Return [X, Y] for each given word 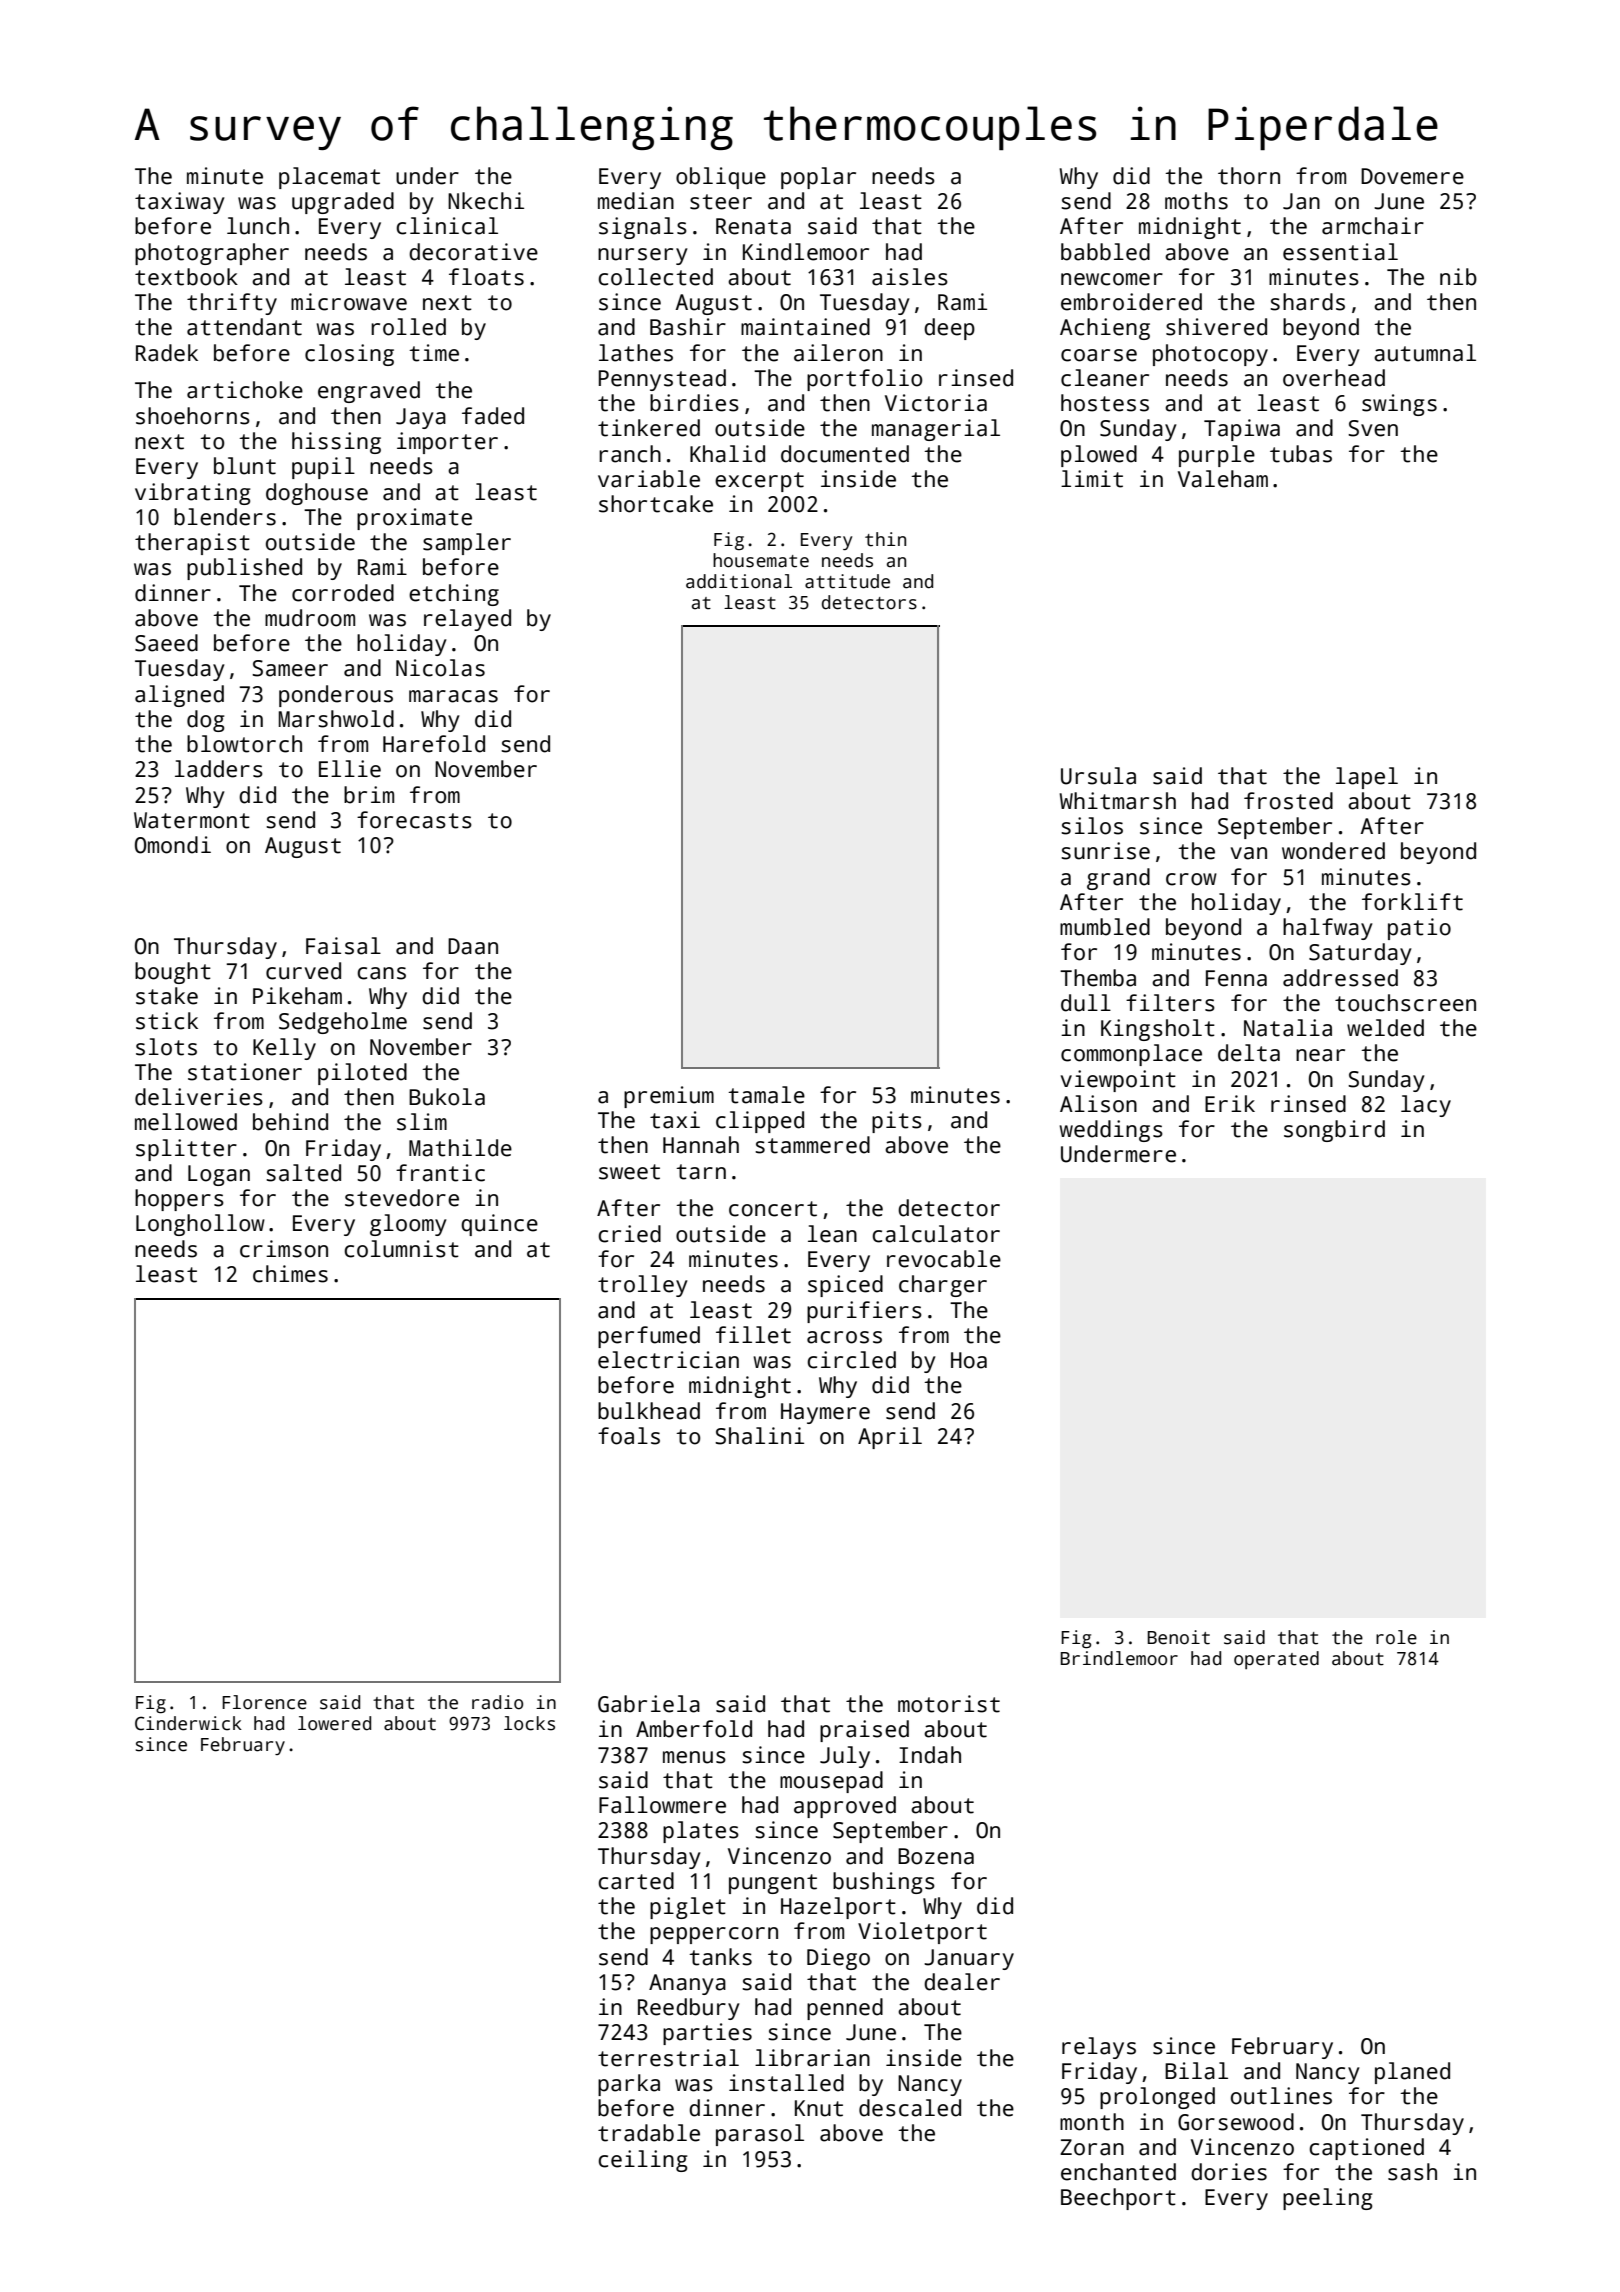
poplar [818, 178]
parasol [760, 2135]
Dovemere [1412, 176]
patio [1419, 929]
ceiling [642, 2161]
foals [629, 1436]
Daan [473, 946]
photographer [212, 254]
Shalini [759, 1436]
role [1396, 1637]
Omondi [173, 845]
